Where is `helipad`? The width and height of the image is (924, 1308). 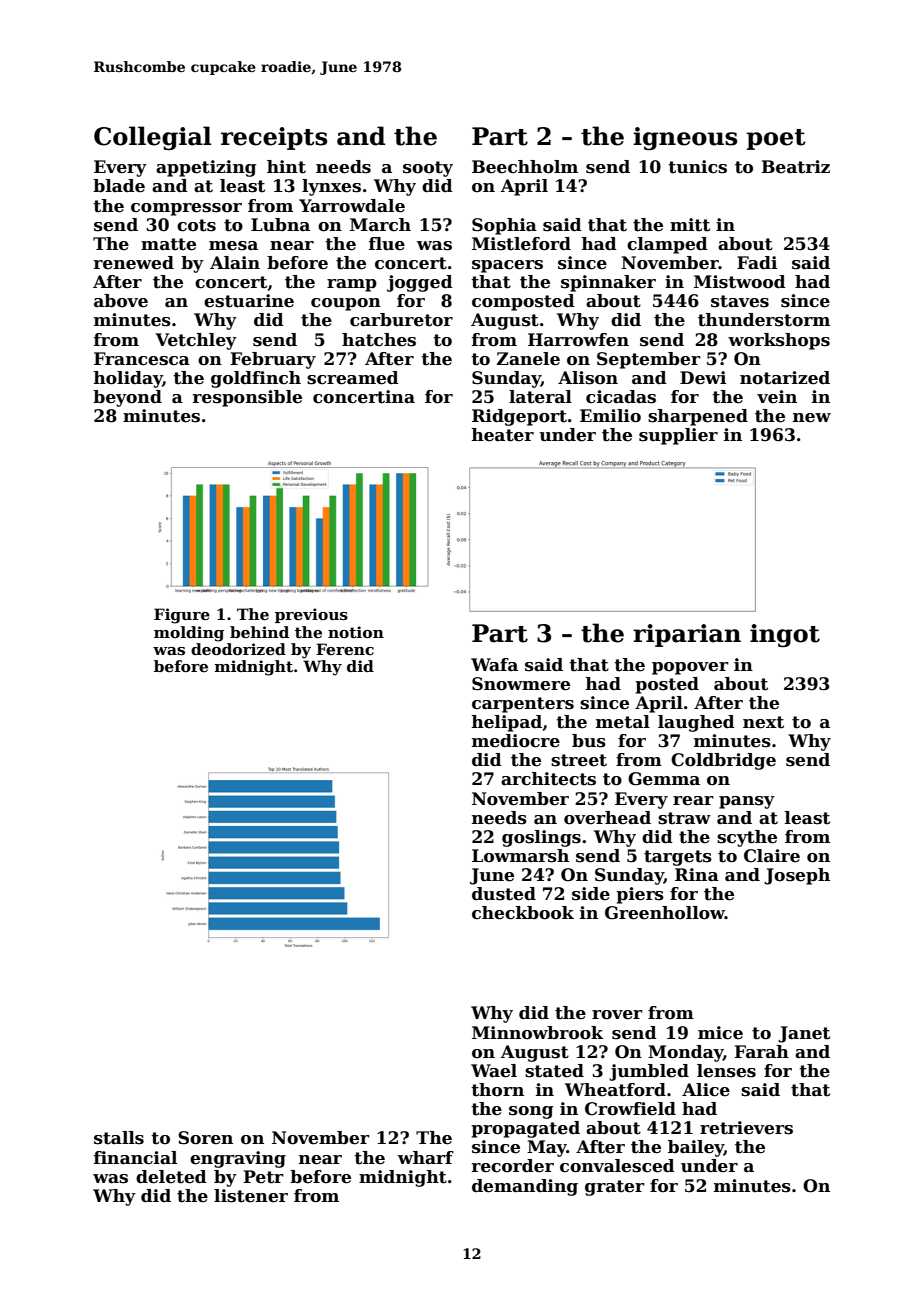
helipad is located at coordinates (507, 723).
